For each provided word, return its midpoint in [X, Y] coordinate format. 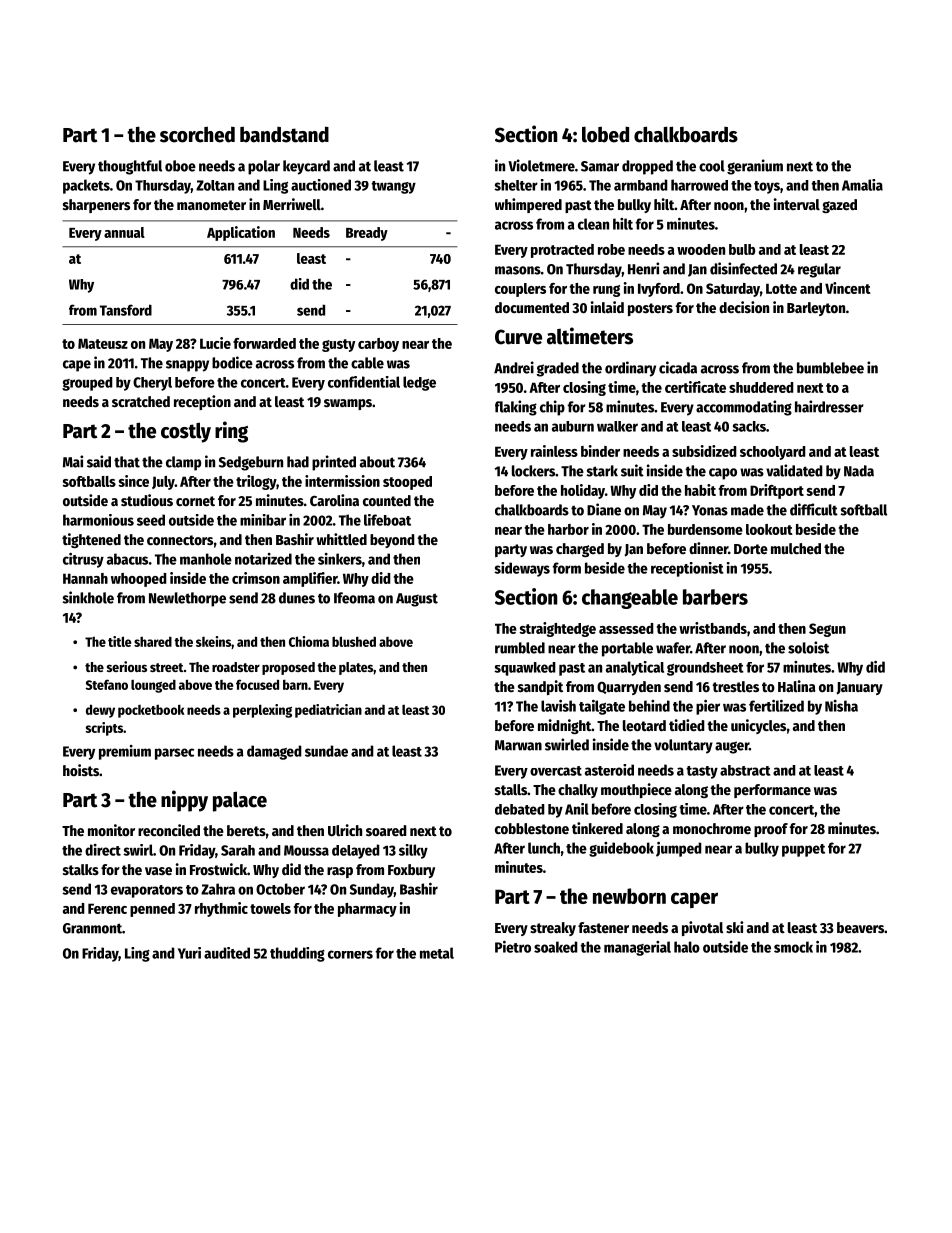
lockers [533, 471]
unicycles [758, 726]
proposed [288, 668]
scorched [197, 134]
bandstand [284, 134]
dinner [708, 548]
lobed [605, 134]
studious [147, 500]
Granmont [92, 928]
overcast [556, 771]
